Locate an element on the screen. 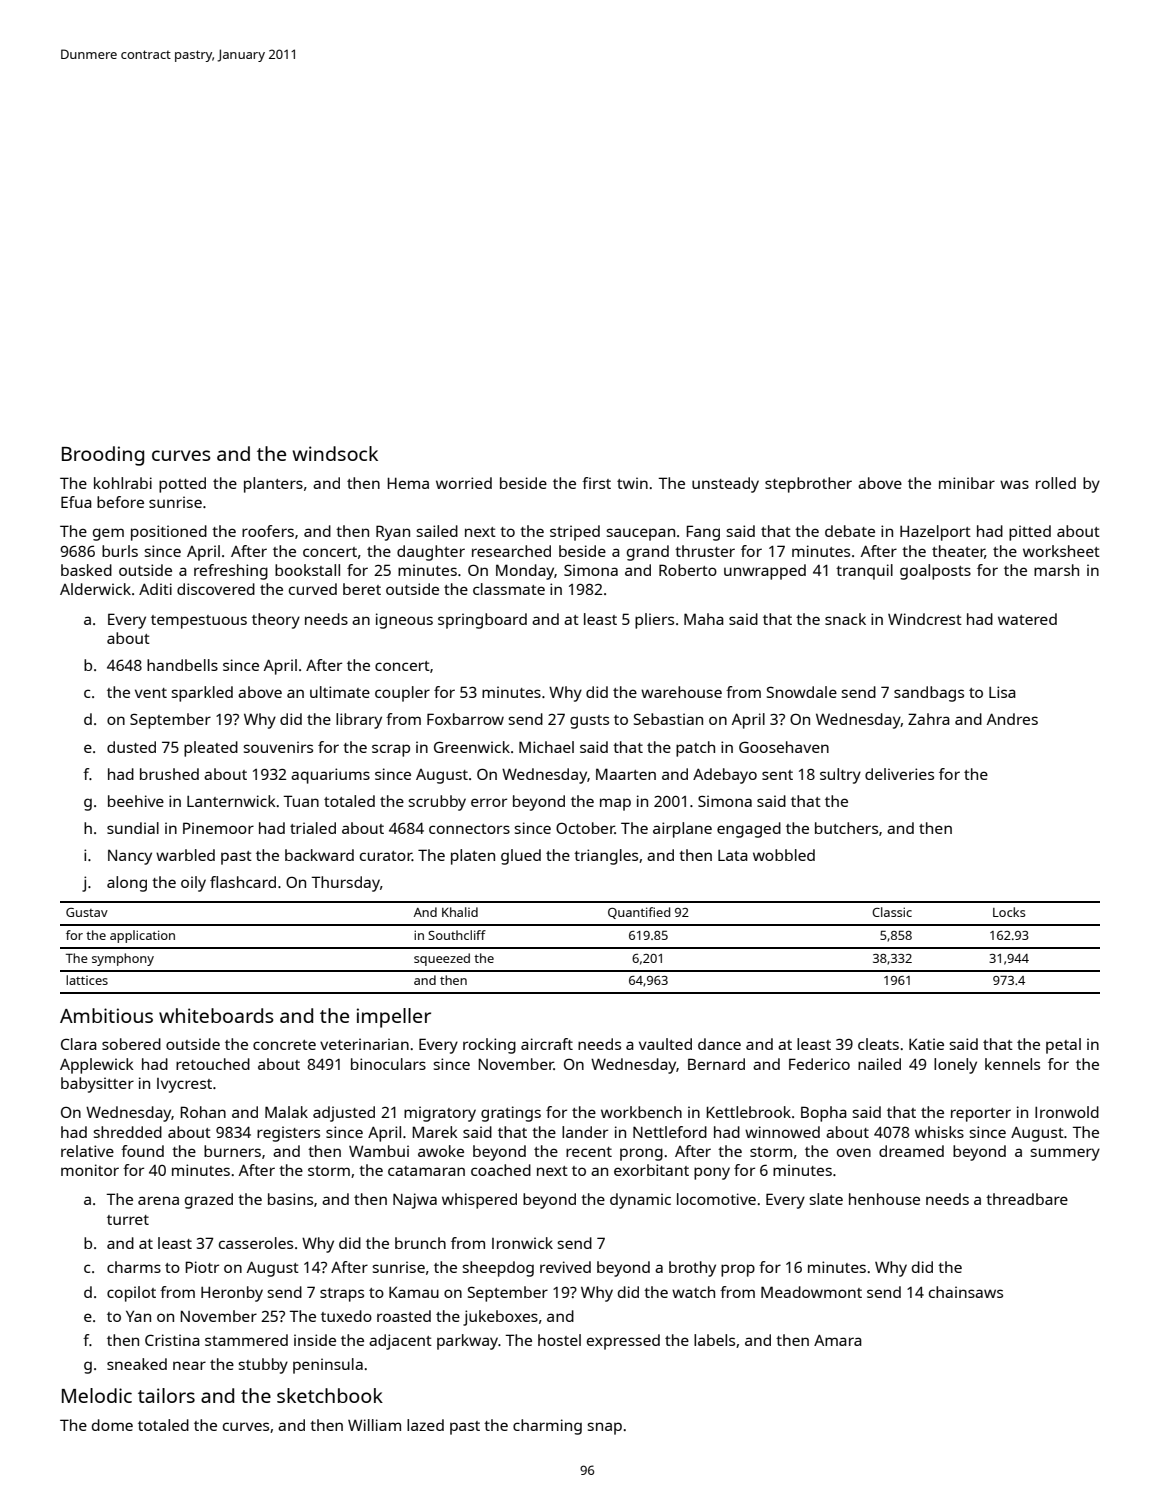  basked is located at coordinates (86, 570).
